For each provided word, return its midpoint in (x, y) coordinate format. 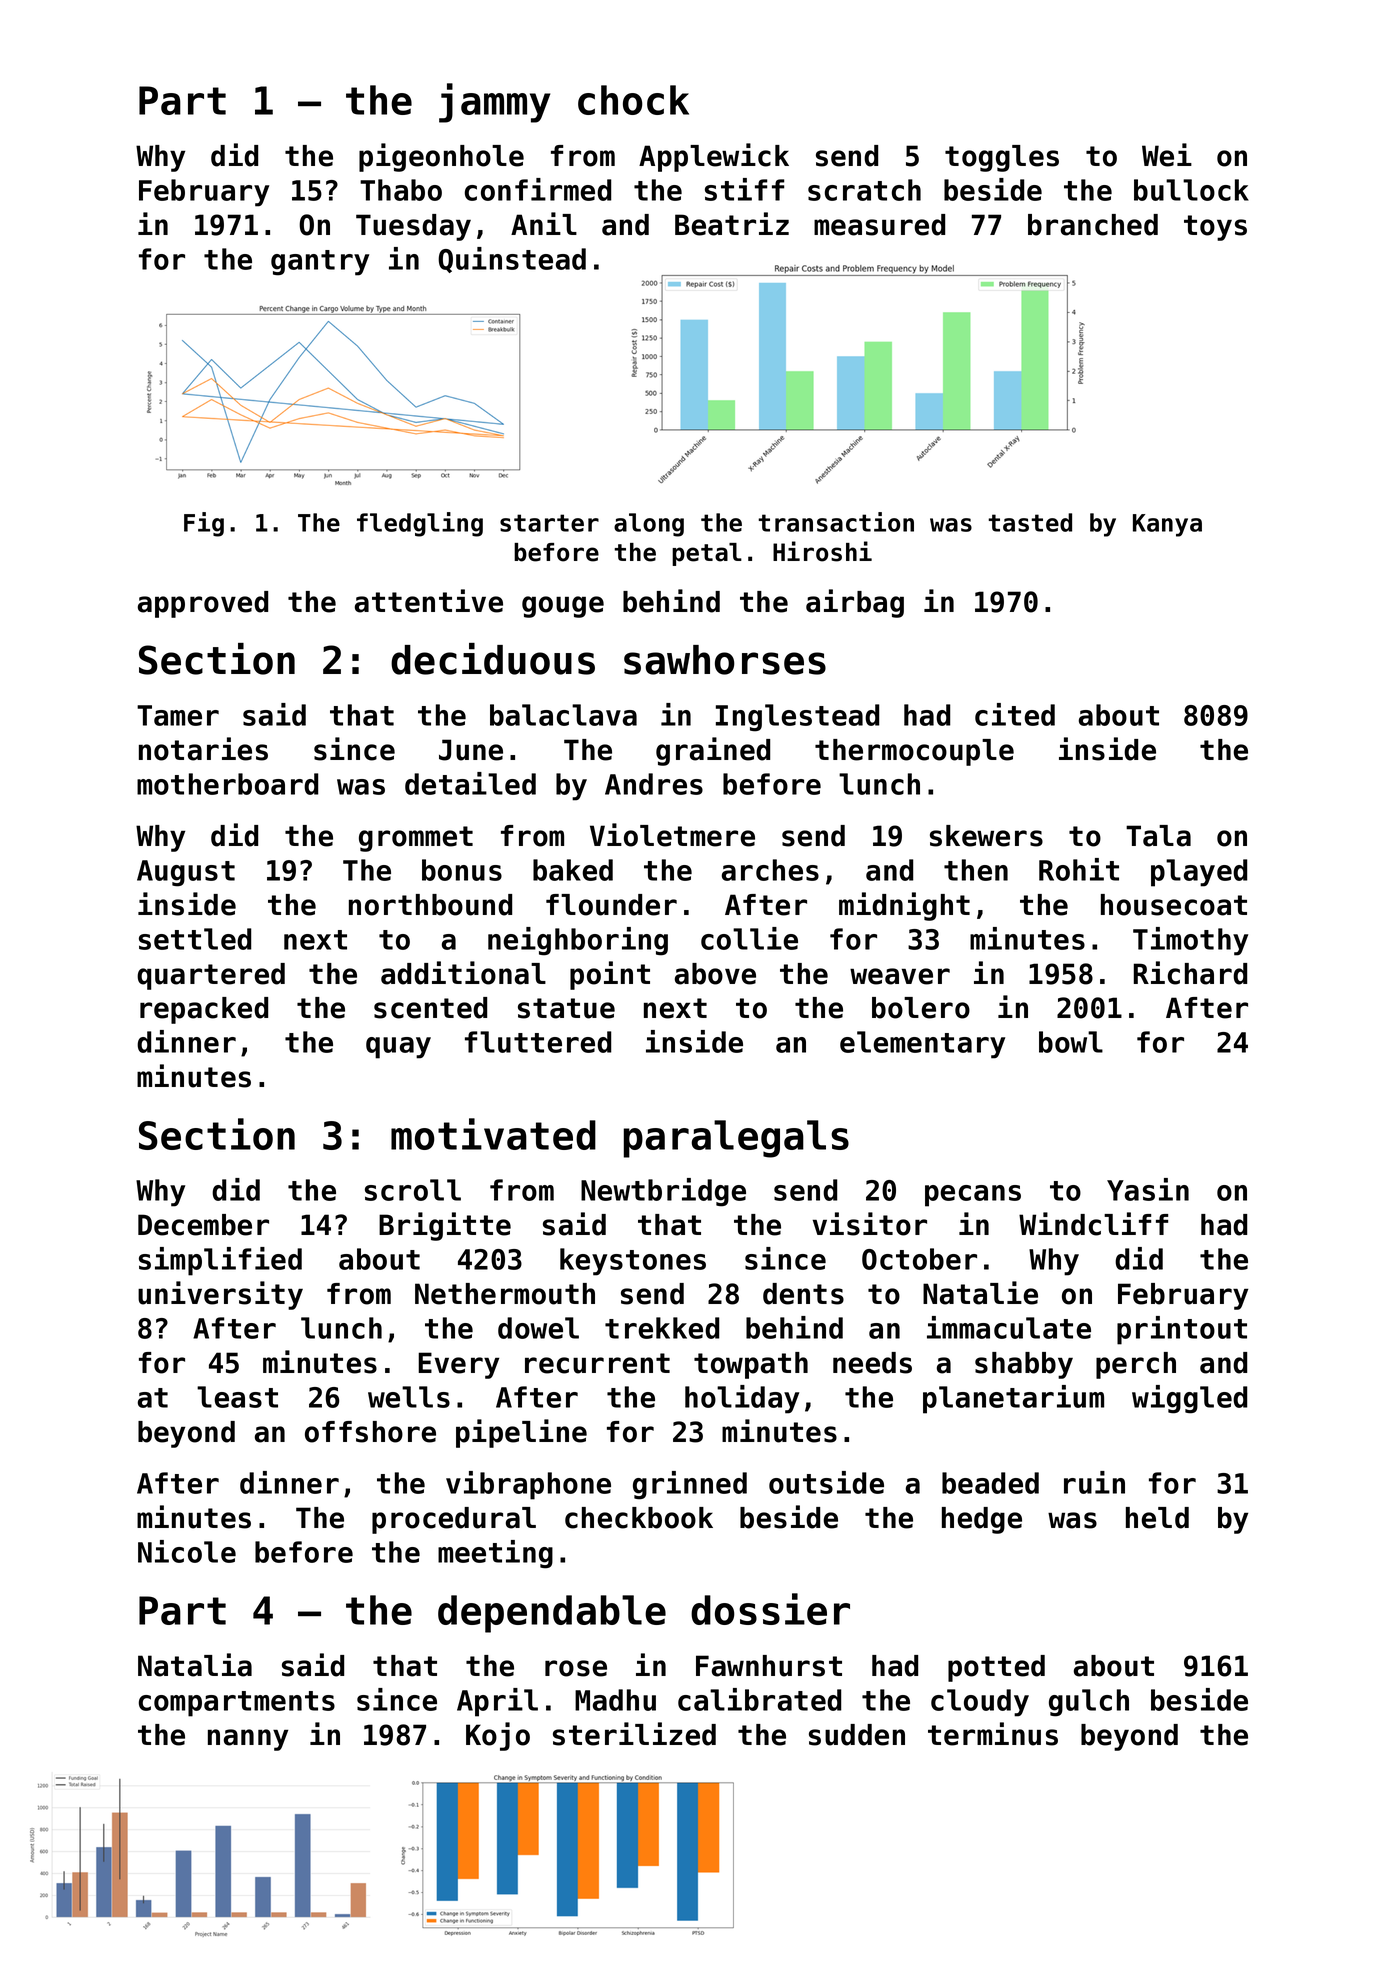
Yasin (1148, 1189)
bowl (1071, 1042)
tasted (1030, 522)
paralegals (736, 1139)
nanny (248, 1740)
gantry (320, 263)
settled (195, 939)
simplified (220, 1261)
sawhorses (725, 660)
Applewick (714, 157)
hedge (982, 1520)
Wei (1167, 155)
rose (576, 1668)
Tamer (178, 715)
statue (566, 1008)
